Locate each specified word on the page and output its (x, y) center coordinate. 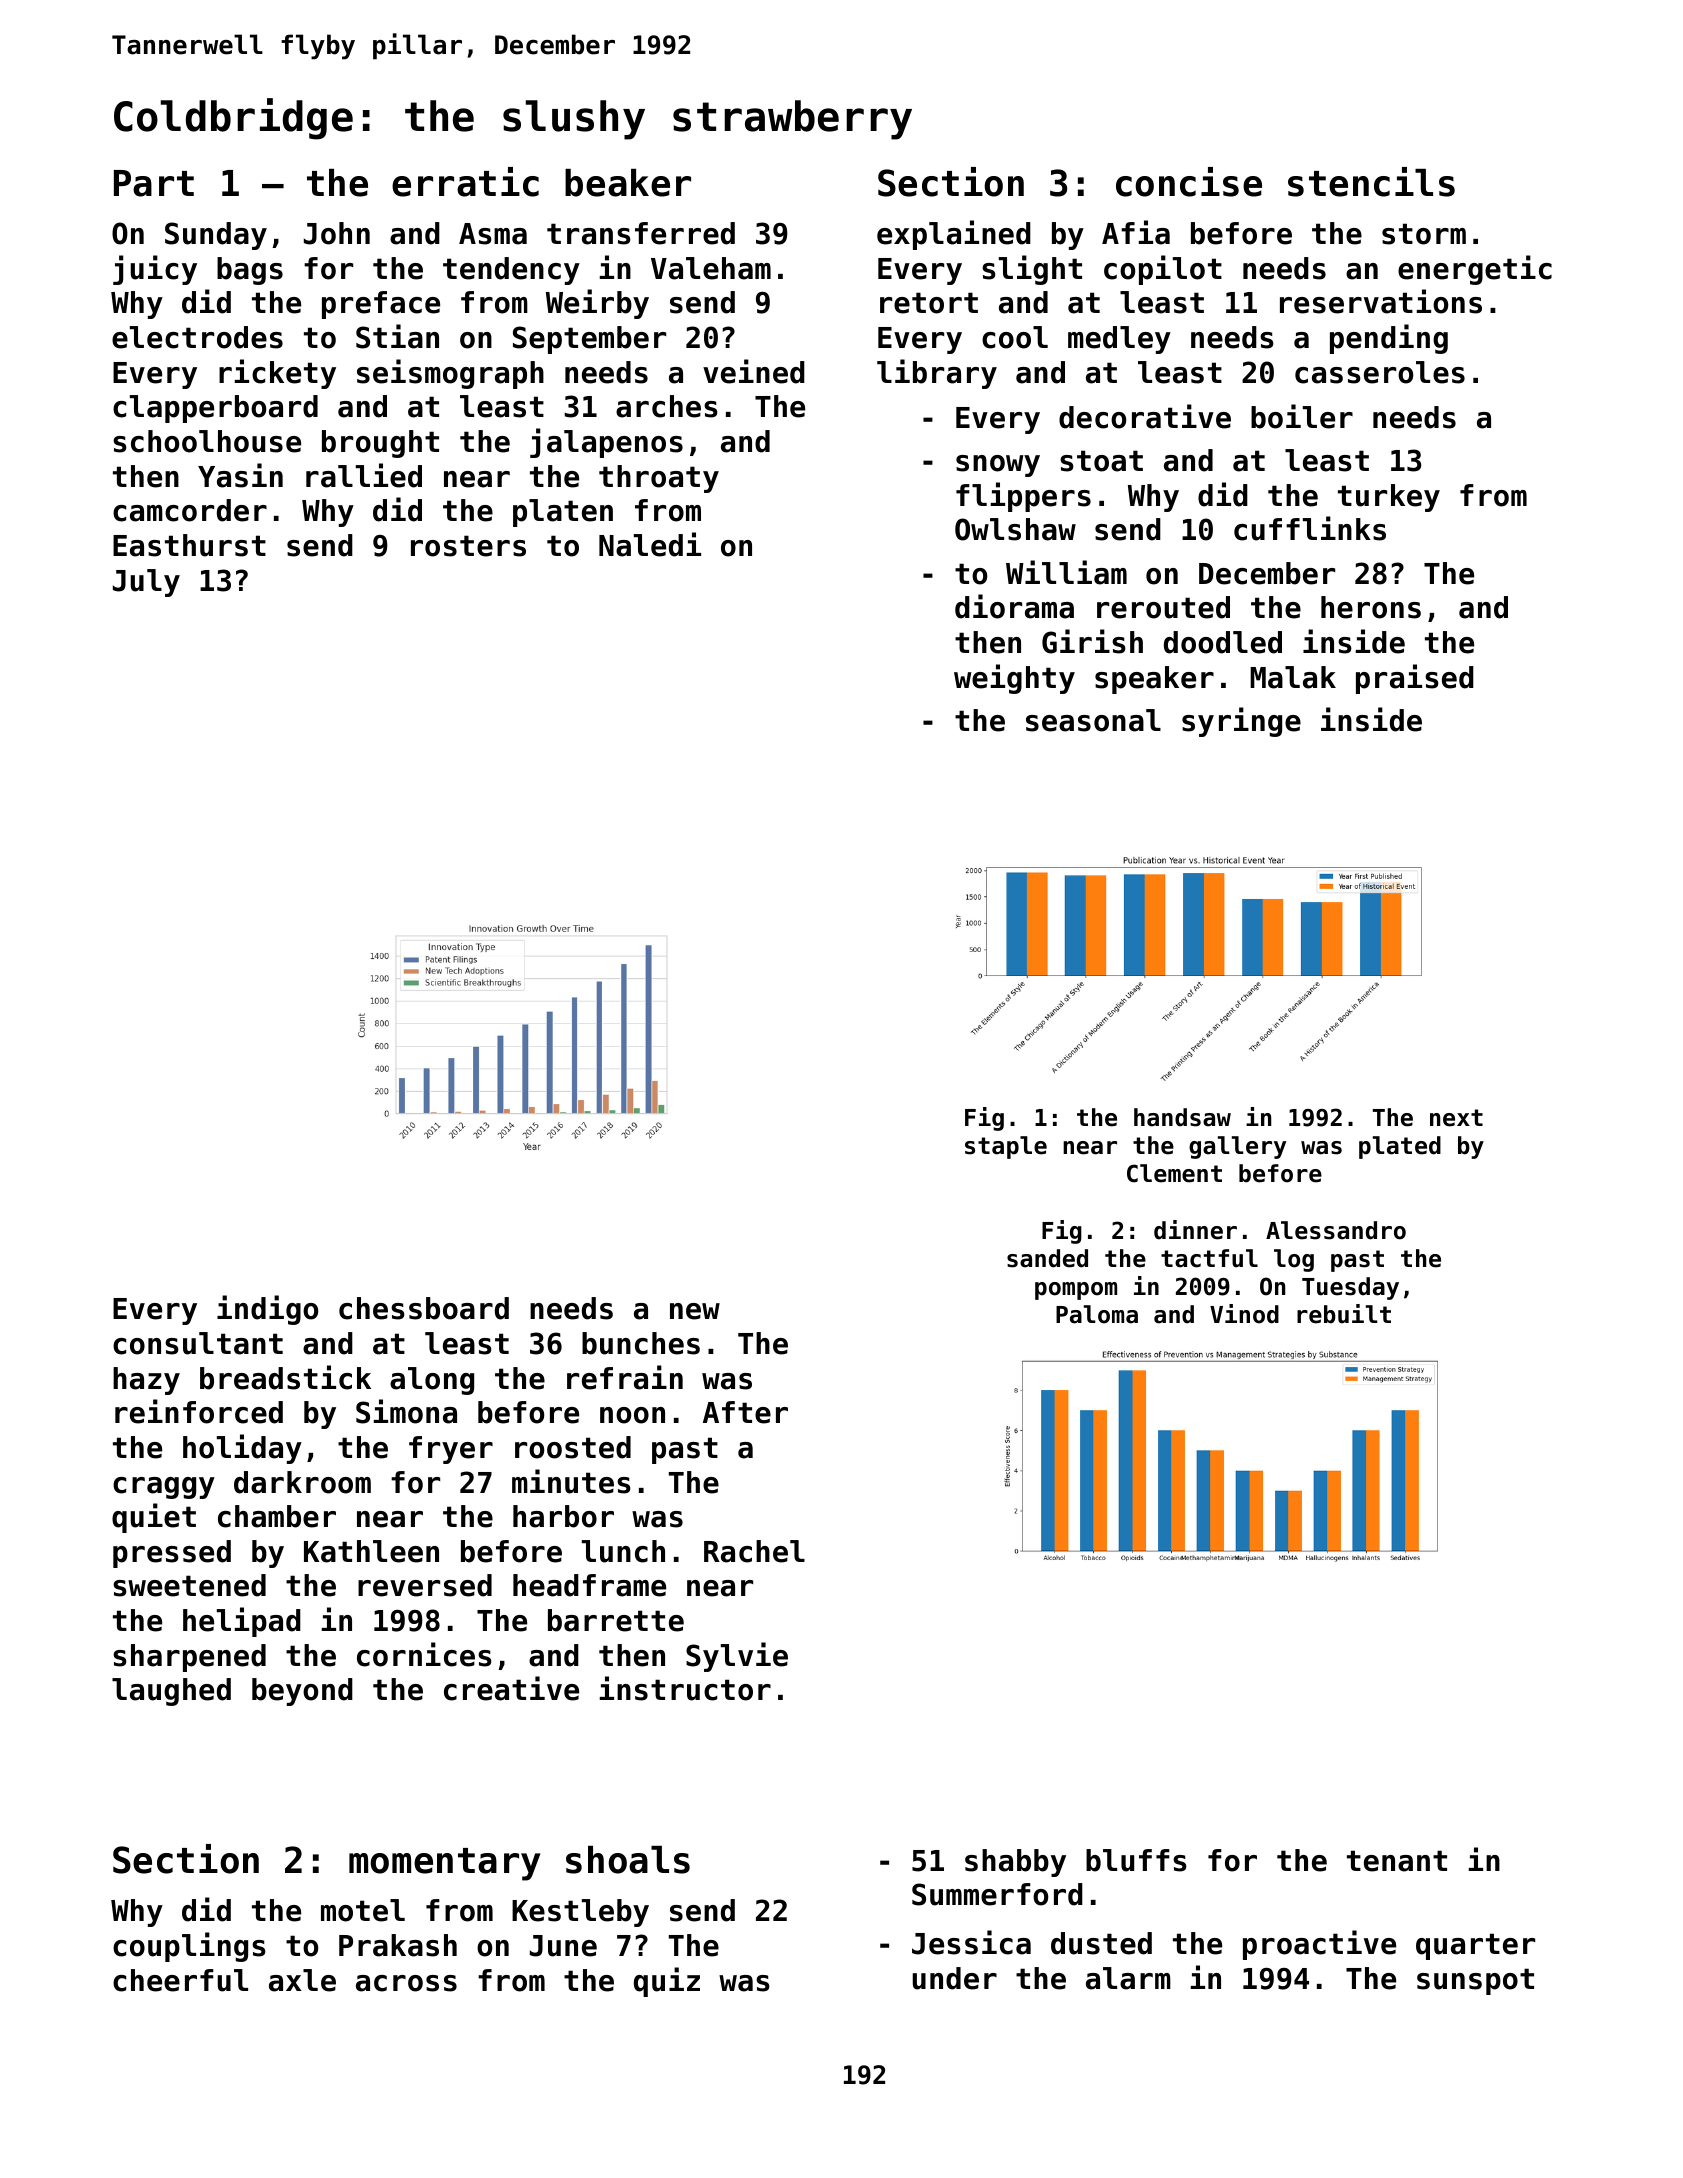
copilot (1163, 270)
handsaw (1182, 1117)
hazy (146, 1381)
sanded (1047, 1258)
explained (954, 235)
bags (250, 271)
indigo (267, 1310)
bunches (641, 1343)
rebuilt (1344, 1314)
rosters (468, 546)
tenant (1397, 1861)
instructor (685, 1688)
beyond (302, 1692)
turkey (1389, 498)
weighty (1014, 679)
